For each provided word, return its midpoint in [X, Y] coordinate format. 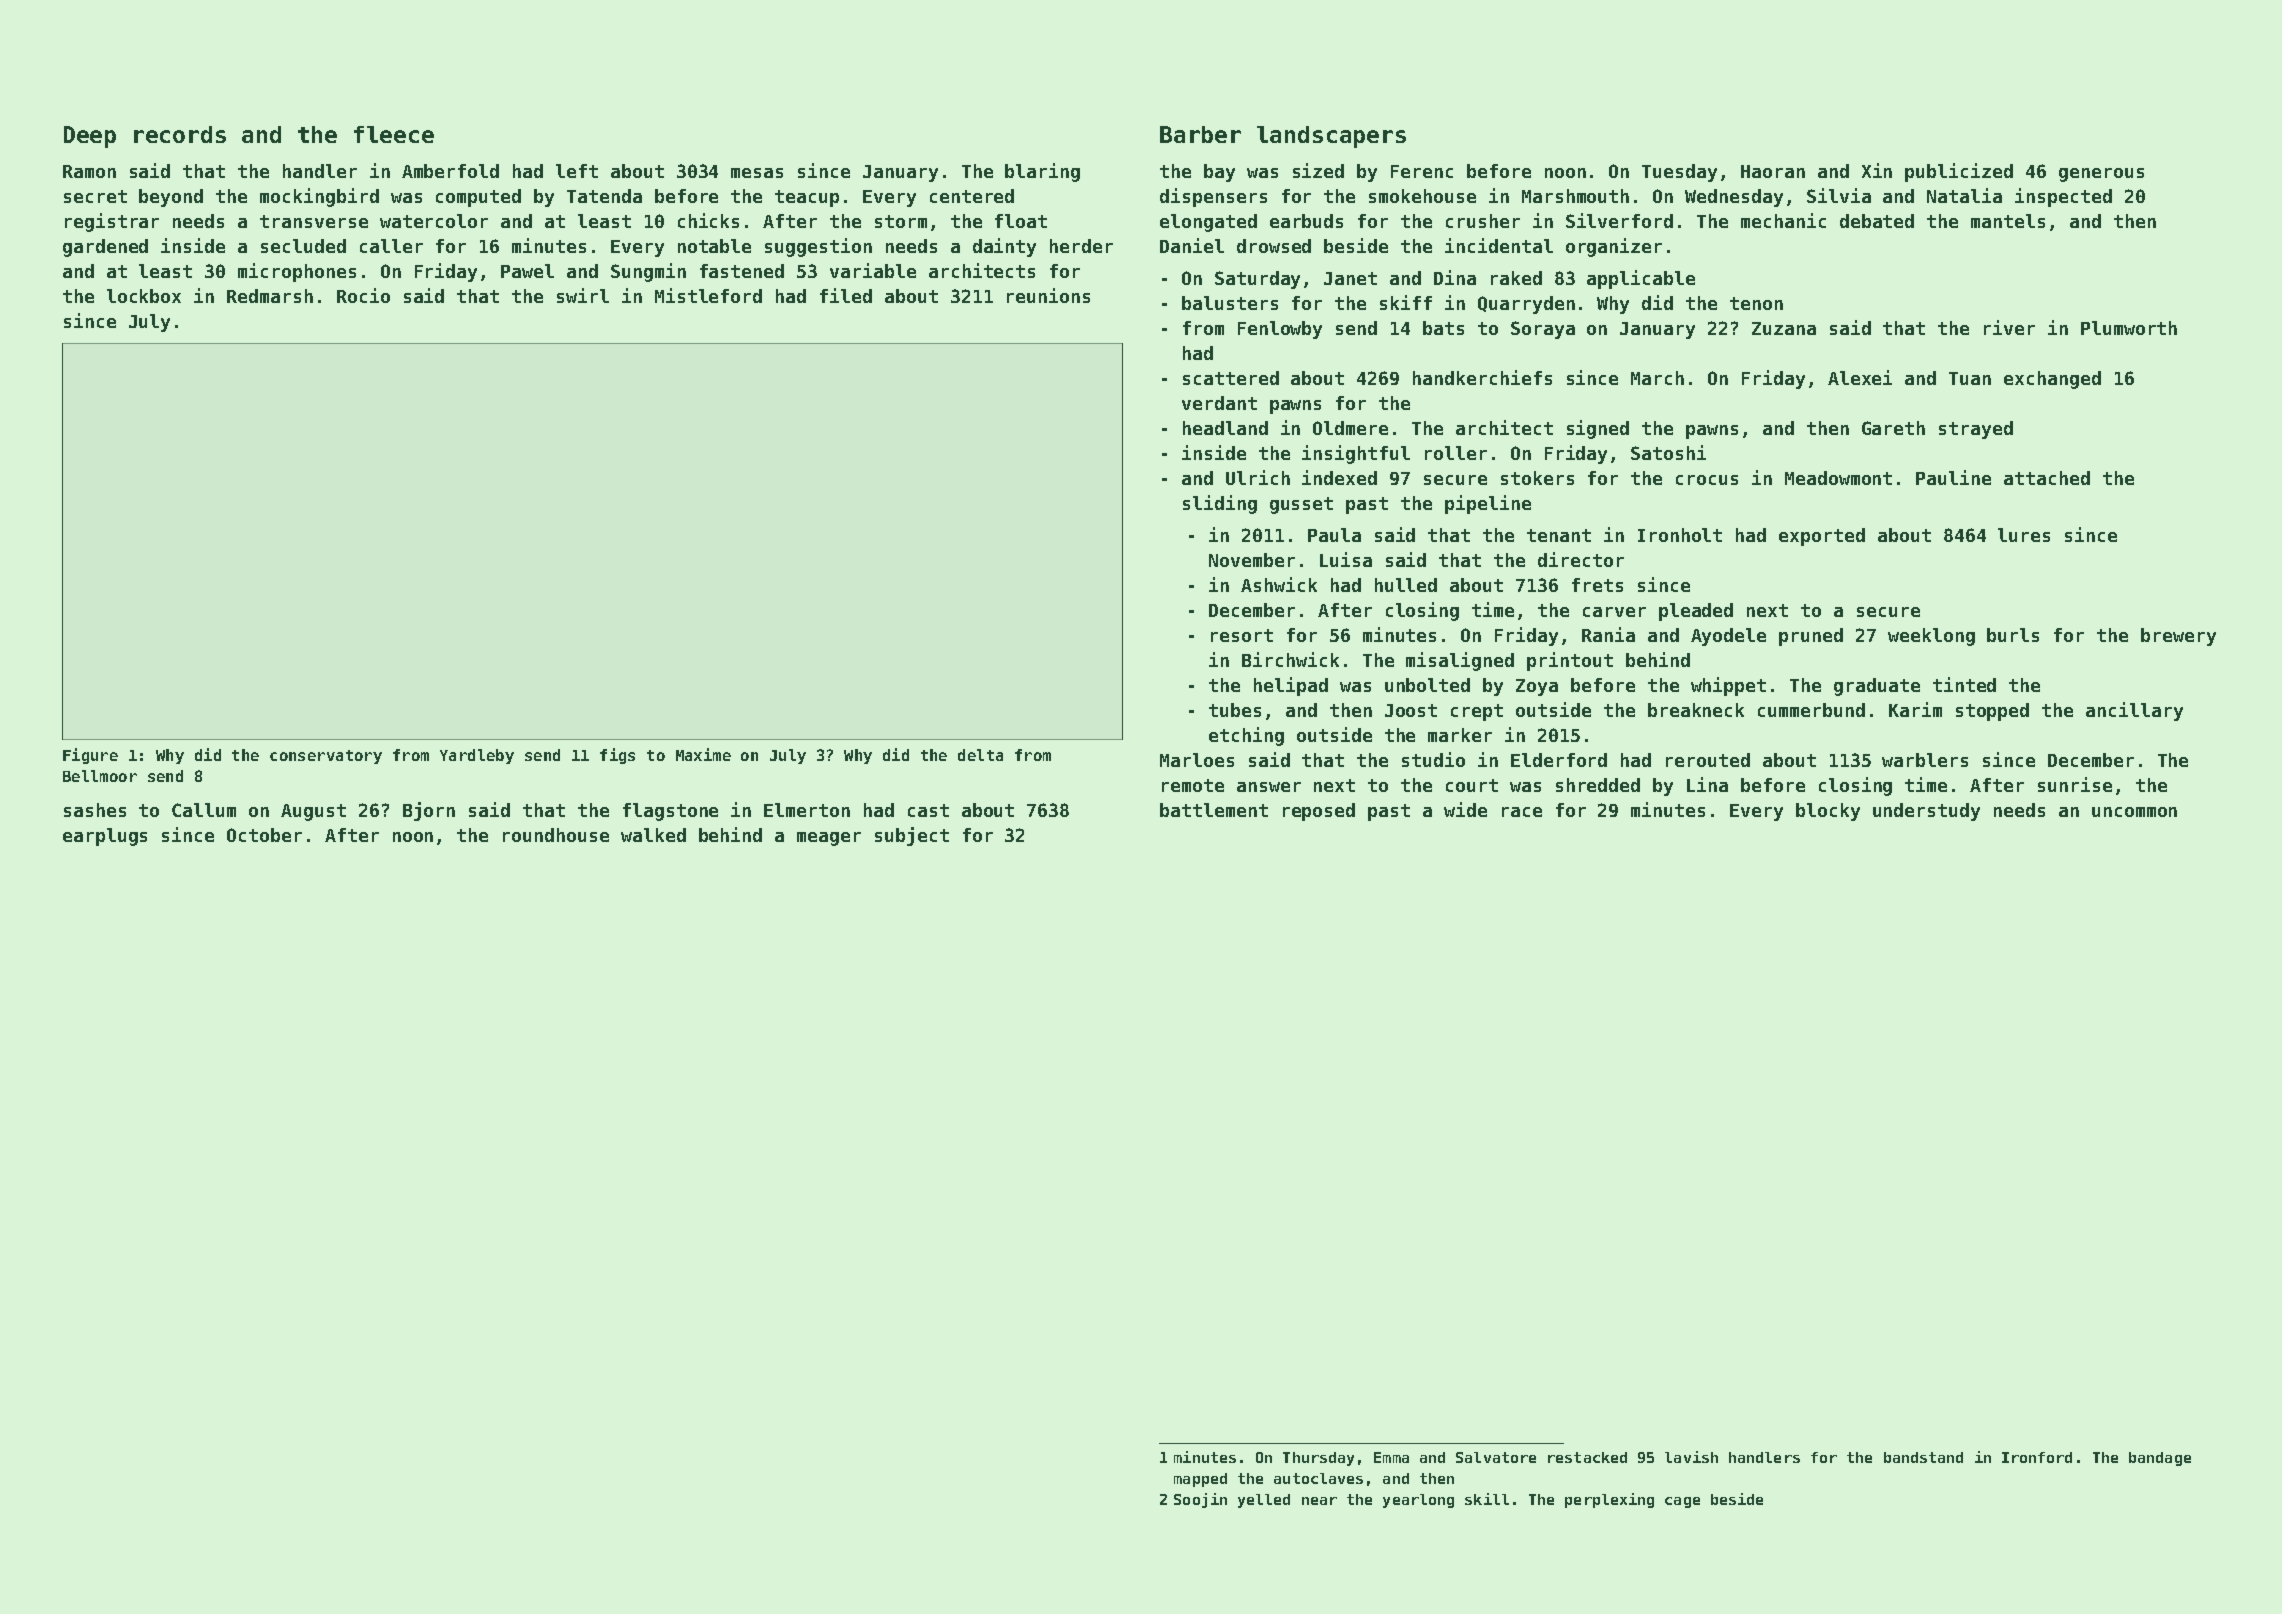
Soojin [1200, 1500]
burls [2013, 635]
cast [928, 810]
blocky [1828, 812]
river [2009, 327]
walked [653, 835]
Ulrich [1258, 477]
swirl [583, 295]
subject [912, 836]
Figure [90, 756]
